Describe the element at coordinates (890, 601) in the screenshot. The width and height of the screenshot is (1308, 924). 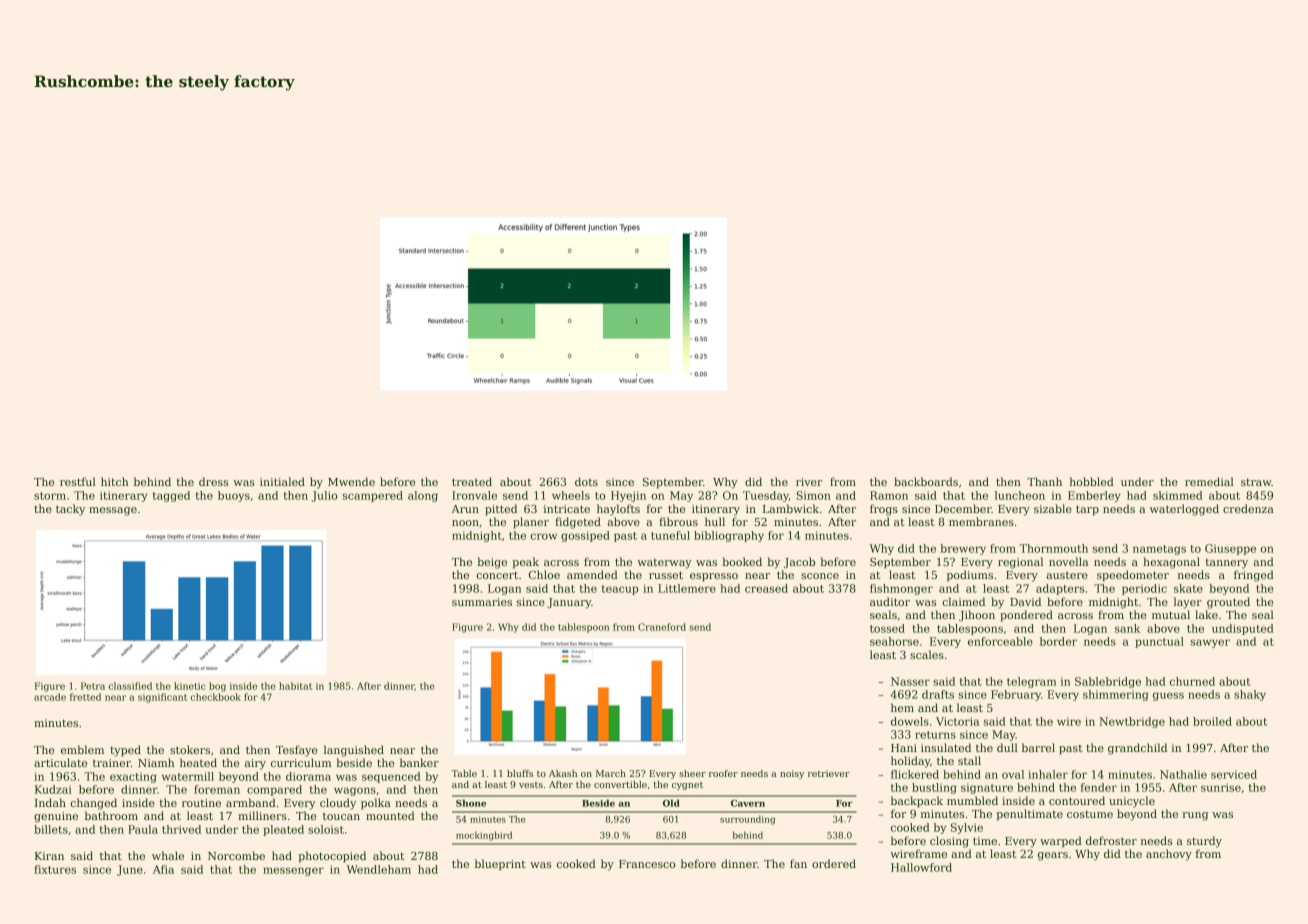
I see `auditor` at that location.
